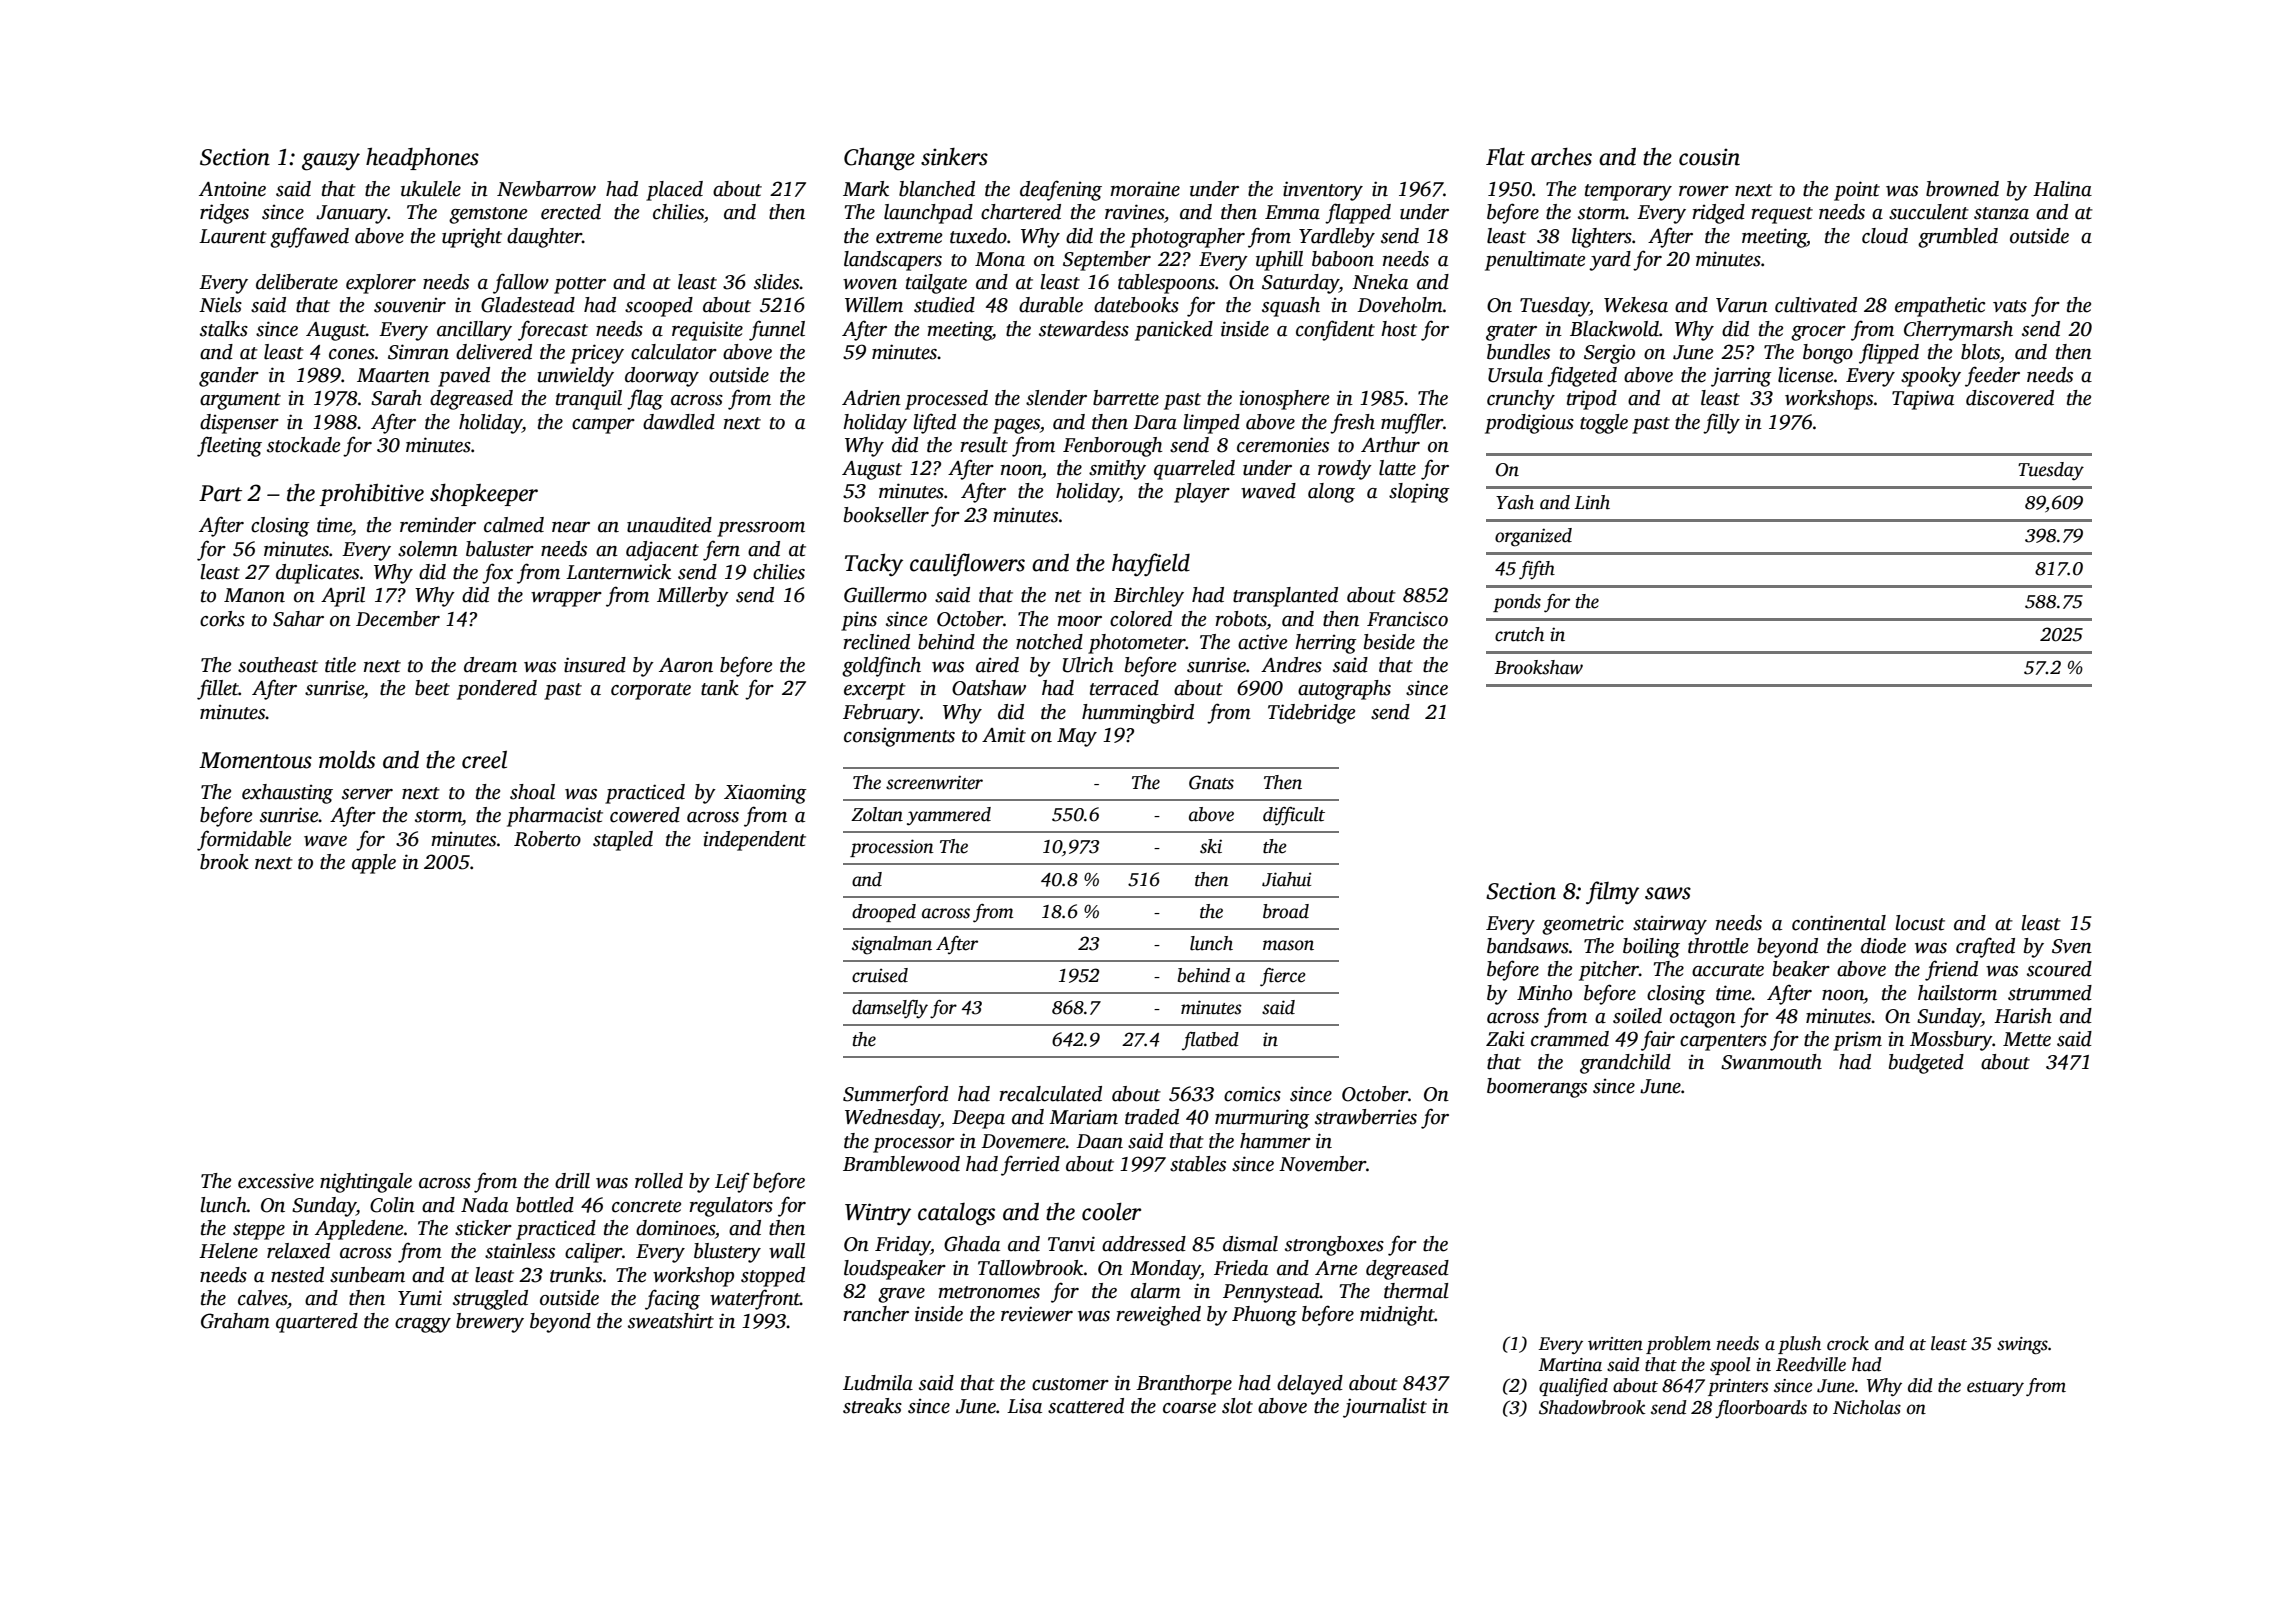  I want to click on sinkers, so click(954, 157).
